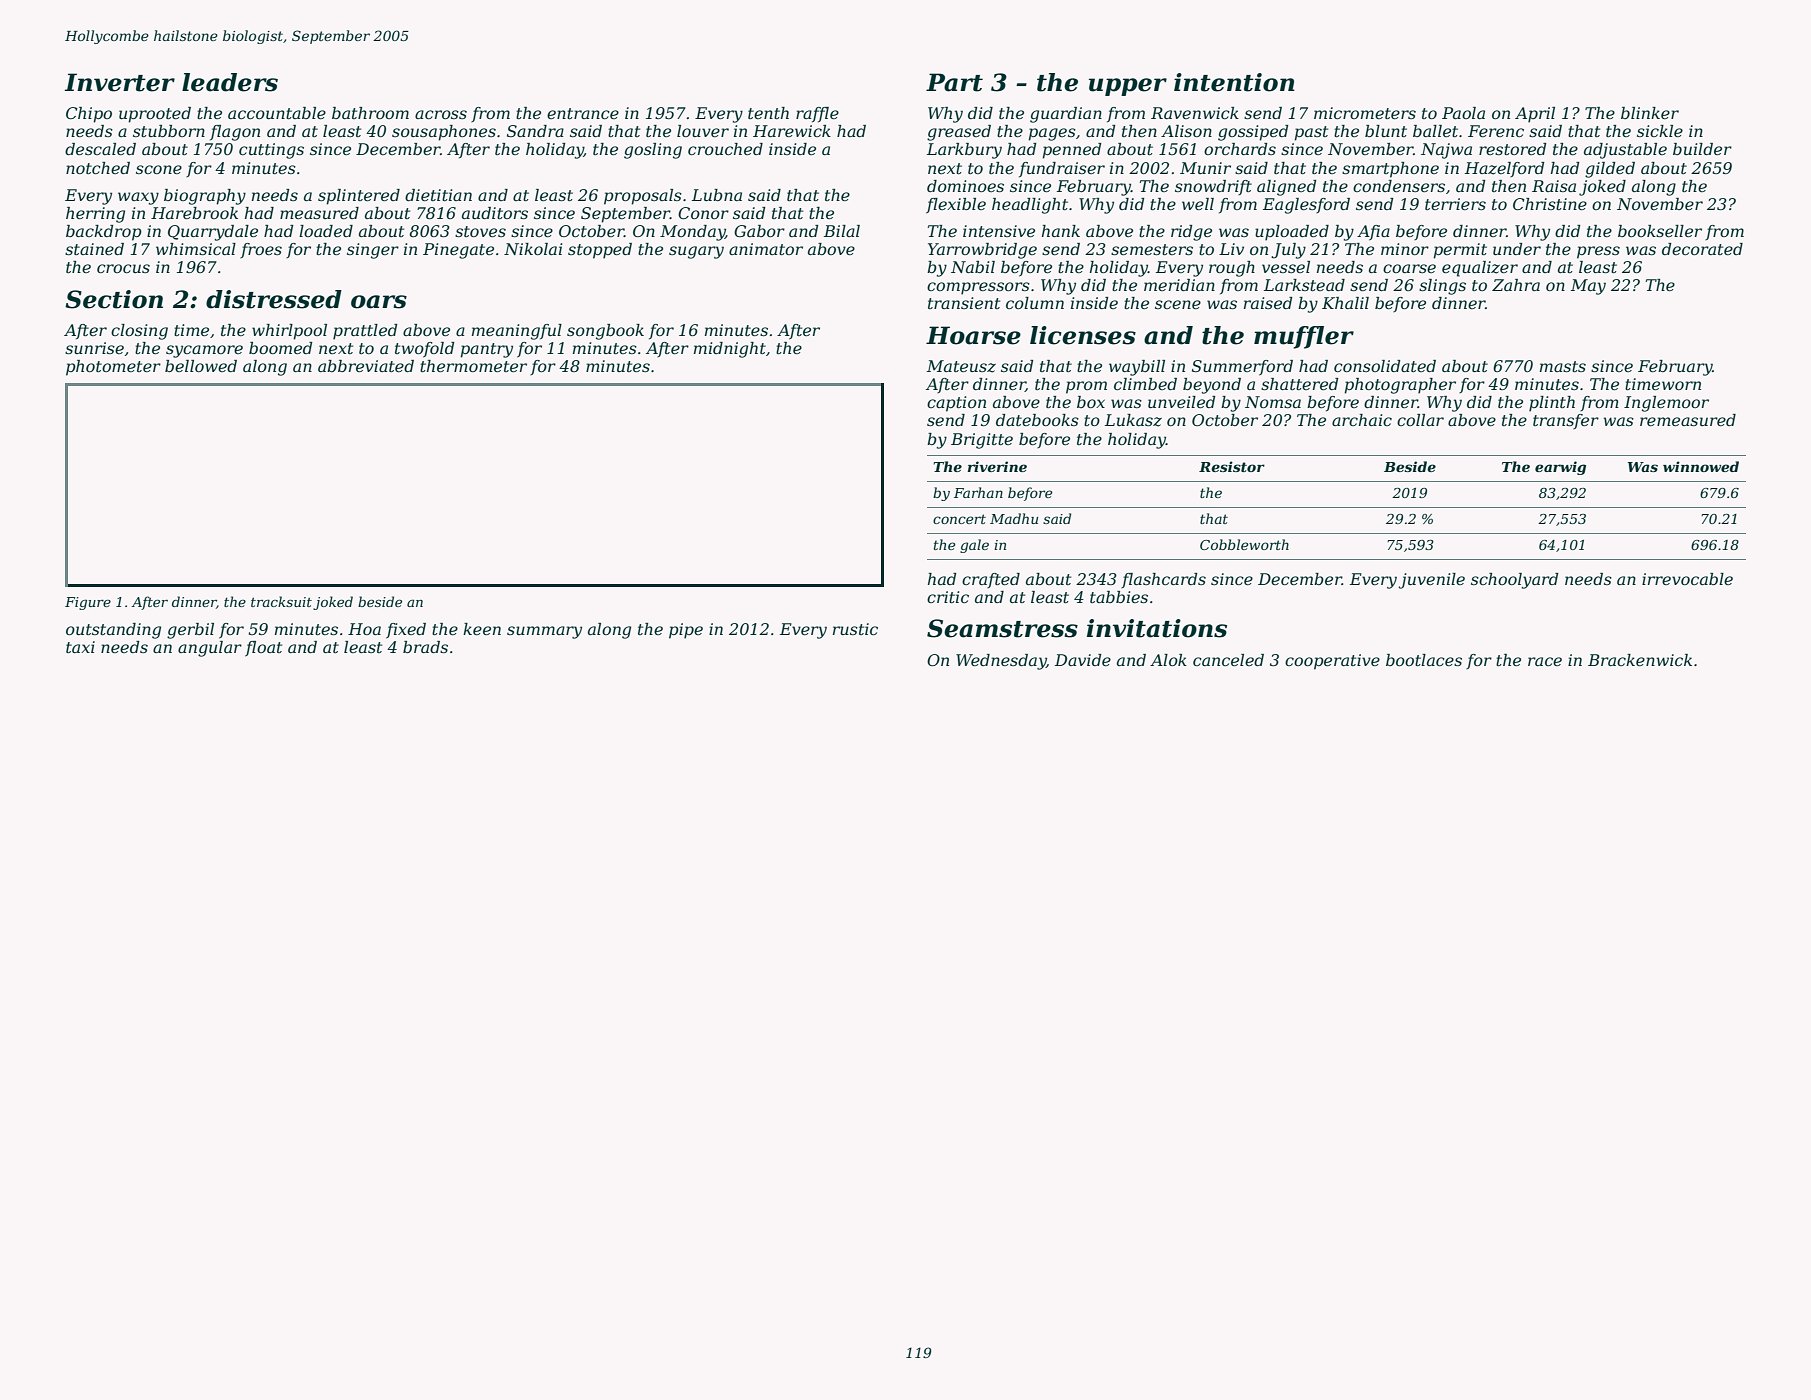 The height and width of the document is (1400, 1811). Describe the element at coordinates (1687, 579) in the document. I see `irrevocable` at that location.
